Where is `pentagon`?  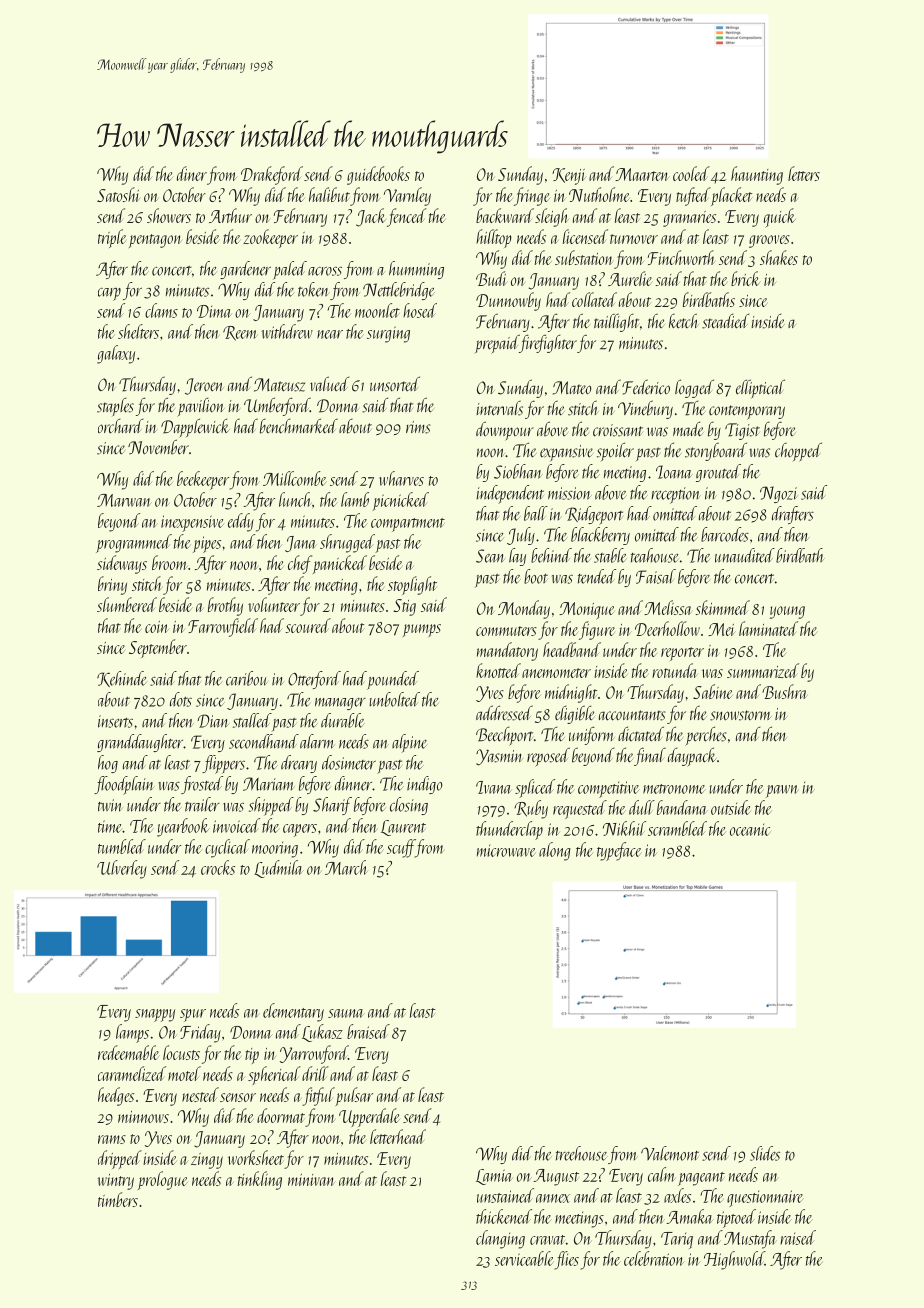
pentagon is located at coordinates (155, 241).
